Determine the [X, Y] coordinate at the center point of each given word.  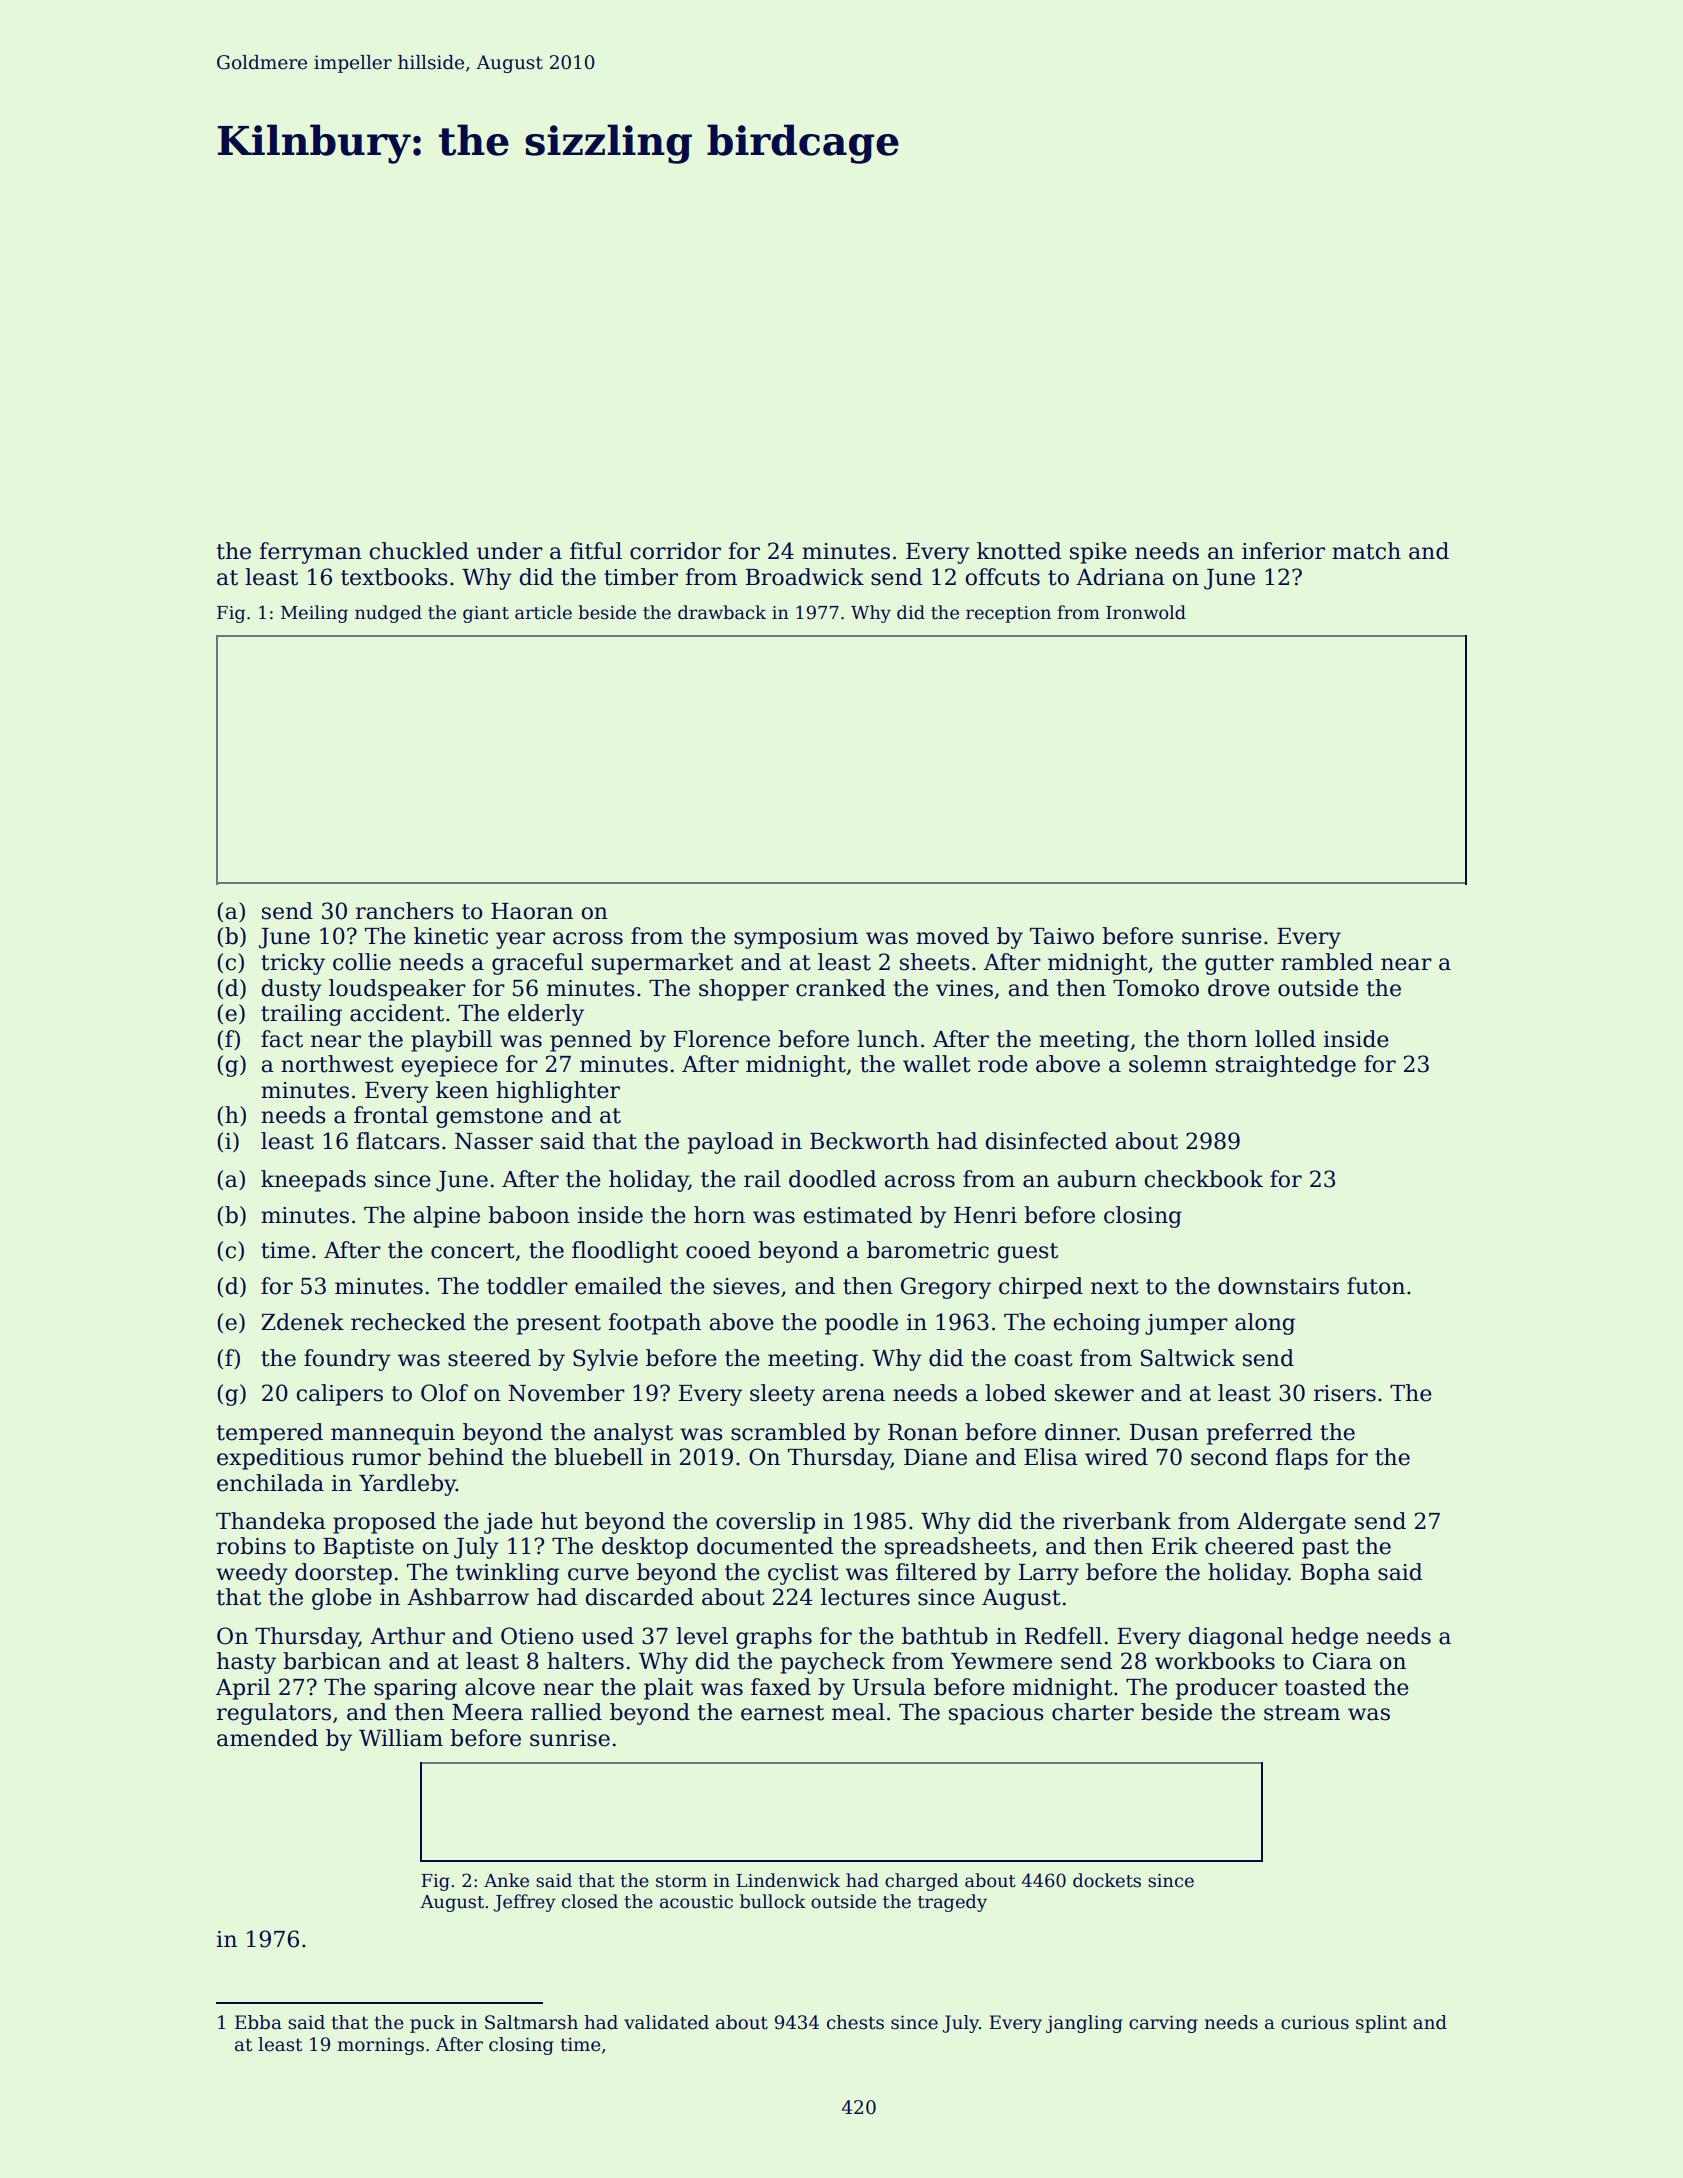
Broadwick [805, 577]
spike [1098, 553]
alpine [447, 1217]
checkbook [1204, 1179]
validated [666, 2022]
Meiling [314, 614]
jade [508, 1523]
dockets [1107, 1880]
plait [668, 1689]
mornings [381, 2046]
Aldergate [1291, 1523]
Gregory [946, 1288]
